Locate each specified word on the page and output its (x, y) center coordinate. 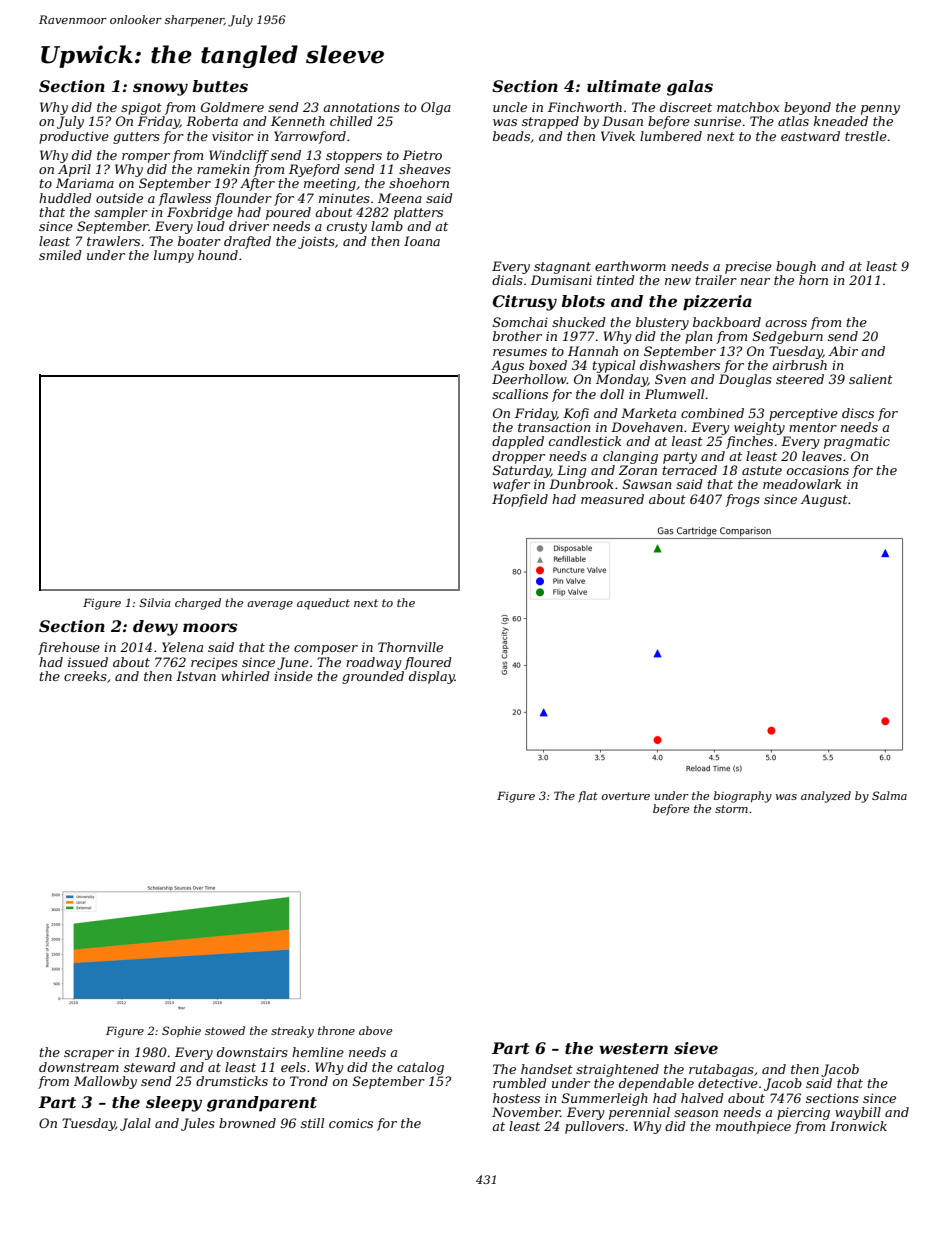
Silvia (155, 602)
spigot (141, 108)
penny (880, 110)
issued (88, 662)
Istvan (196, 676)
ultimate (624, 86)
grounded (373, 677)
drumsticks (232, 1081)
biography (743, 797)
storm (731, 809)
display (432, 677)
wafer (511, 485)
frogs (742, 500)
